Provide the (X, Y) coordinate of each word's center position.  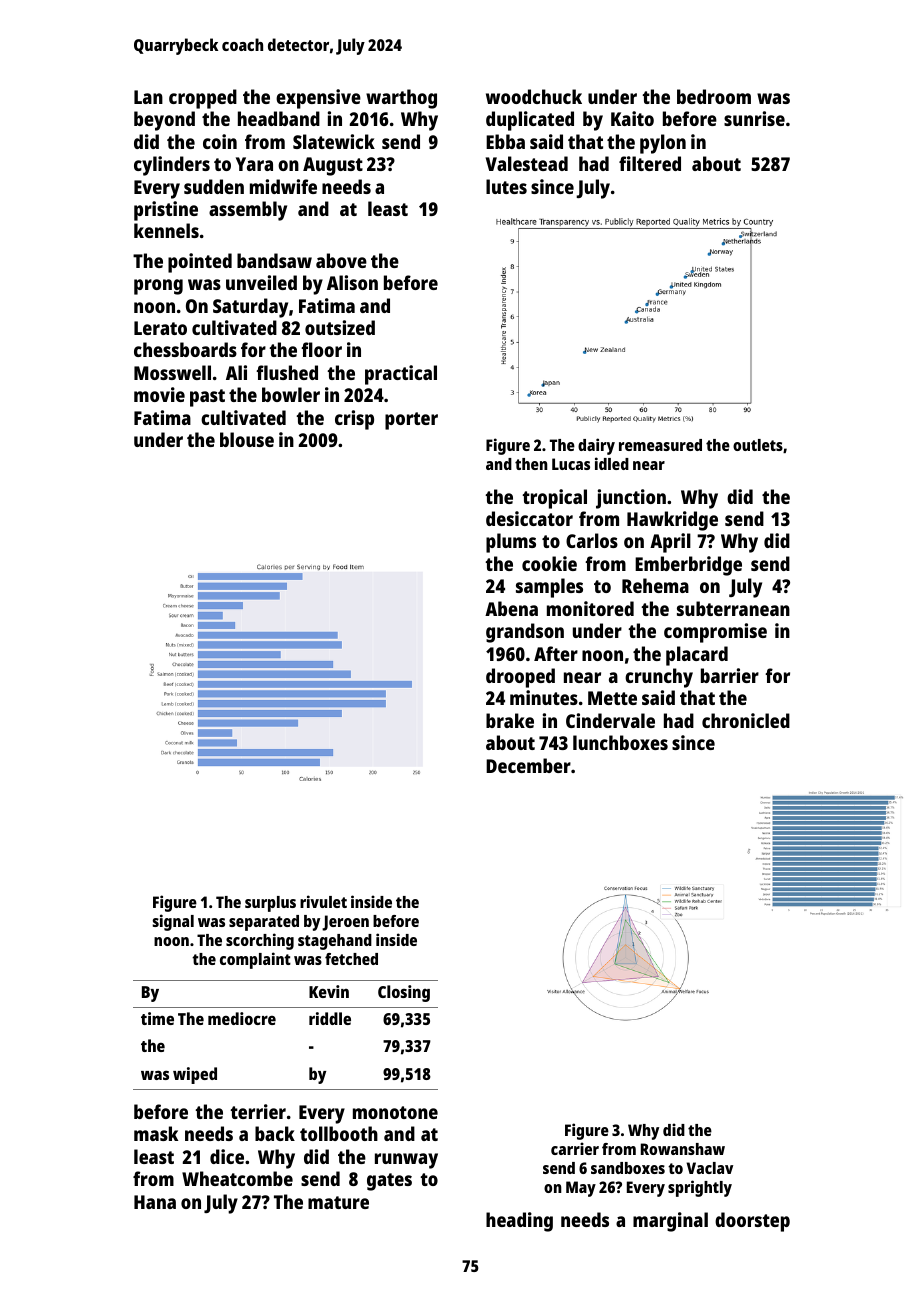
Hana (155, 1202)
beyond (164, 121)
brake (510, 720)
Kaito (632, 118)
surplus (270, 904)
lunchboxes (620, 742)
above (341, 260)
